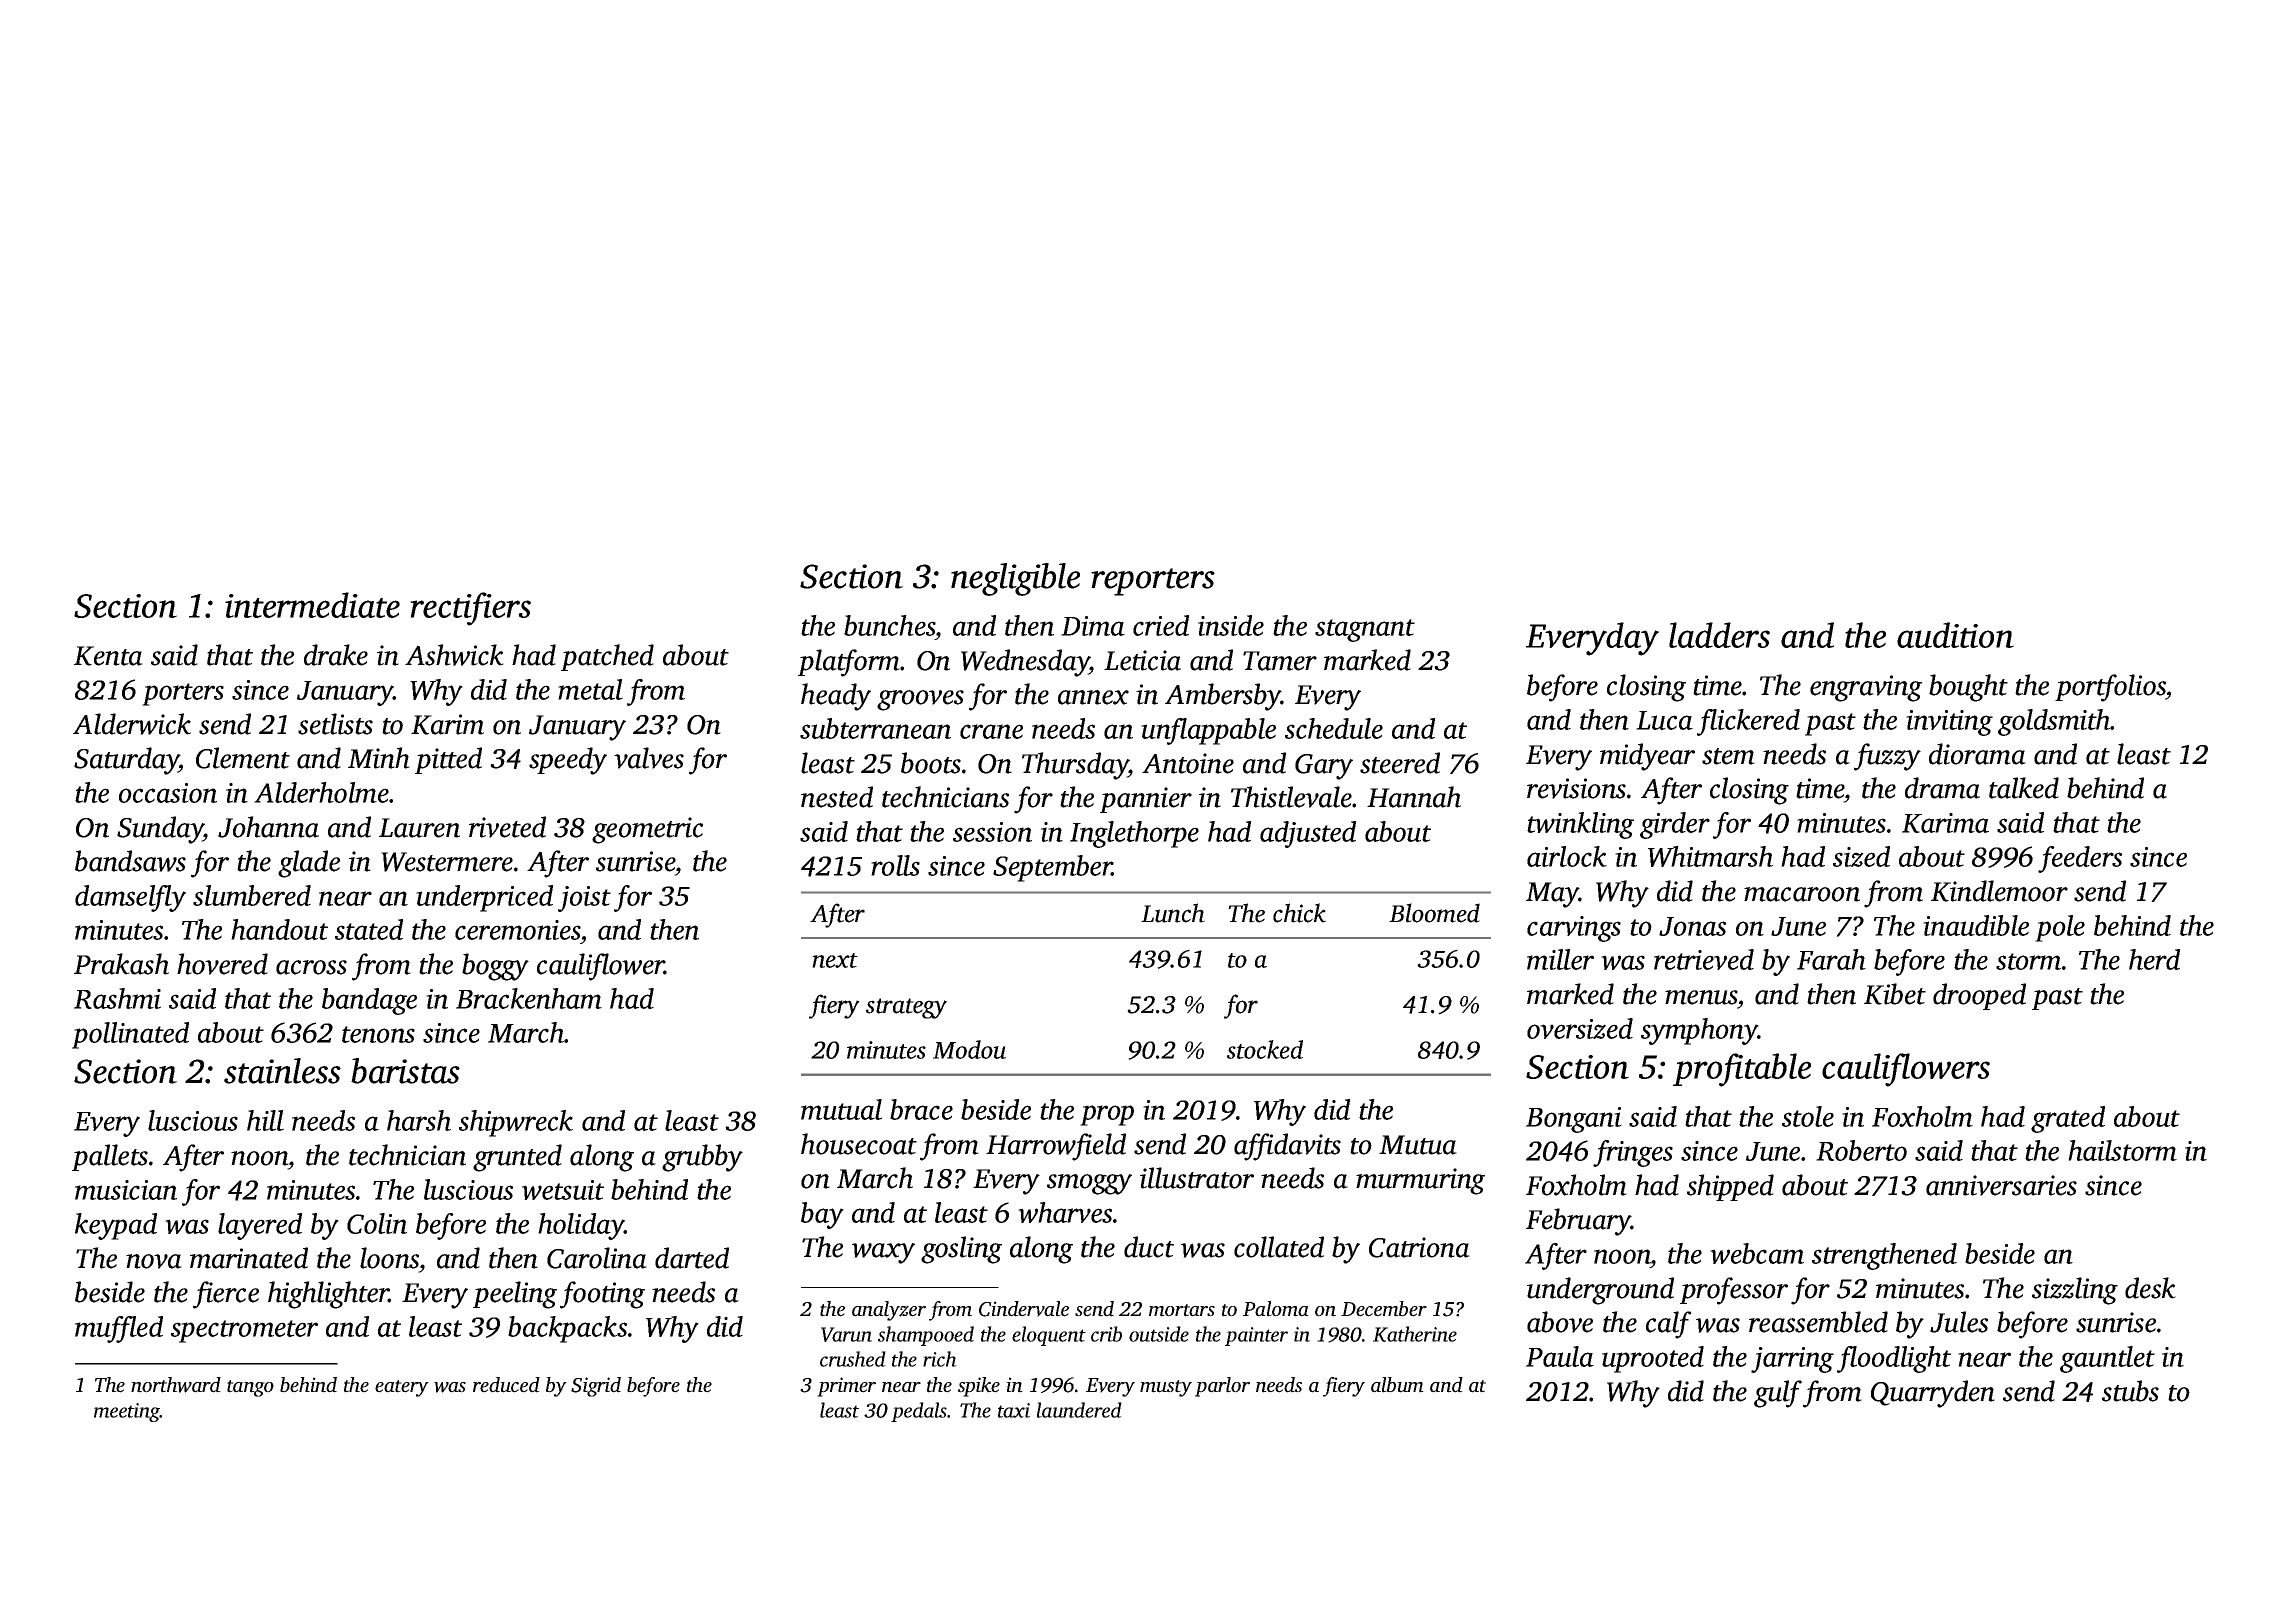  I want to click on ladders, so click(1719, 635).
